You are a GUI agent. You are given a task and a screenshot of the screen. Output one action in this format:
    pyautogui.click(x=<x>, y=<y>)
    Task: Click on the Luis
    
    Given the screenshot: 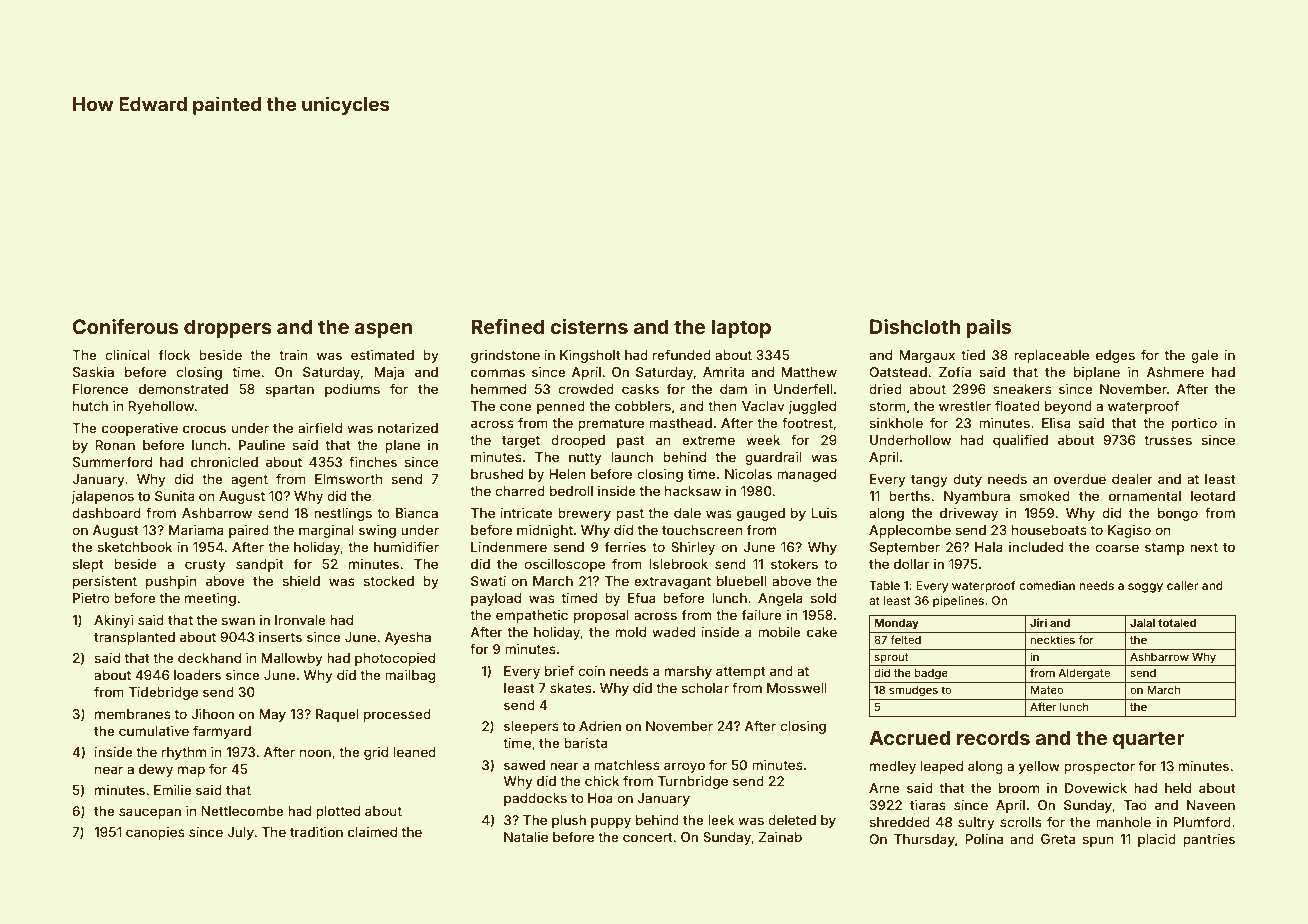 What is the action you would take?
    pyautogui.click(x=824, y=513)
